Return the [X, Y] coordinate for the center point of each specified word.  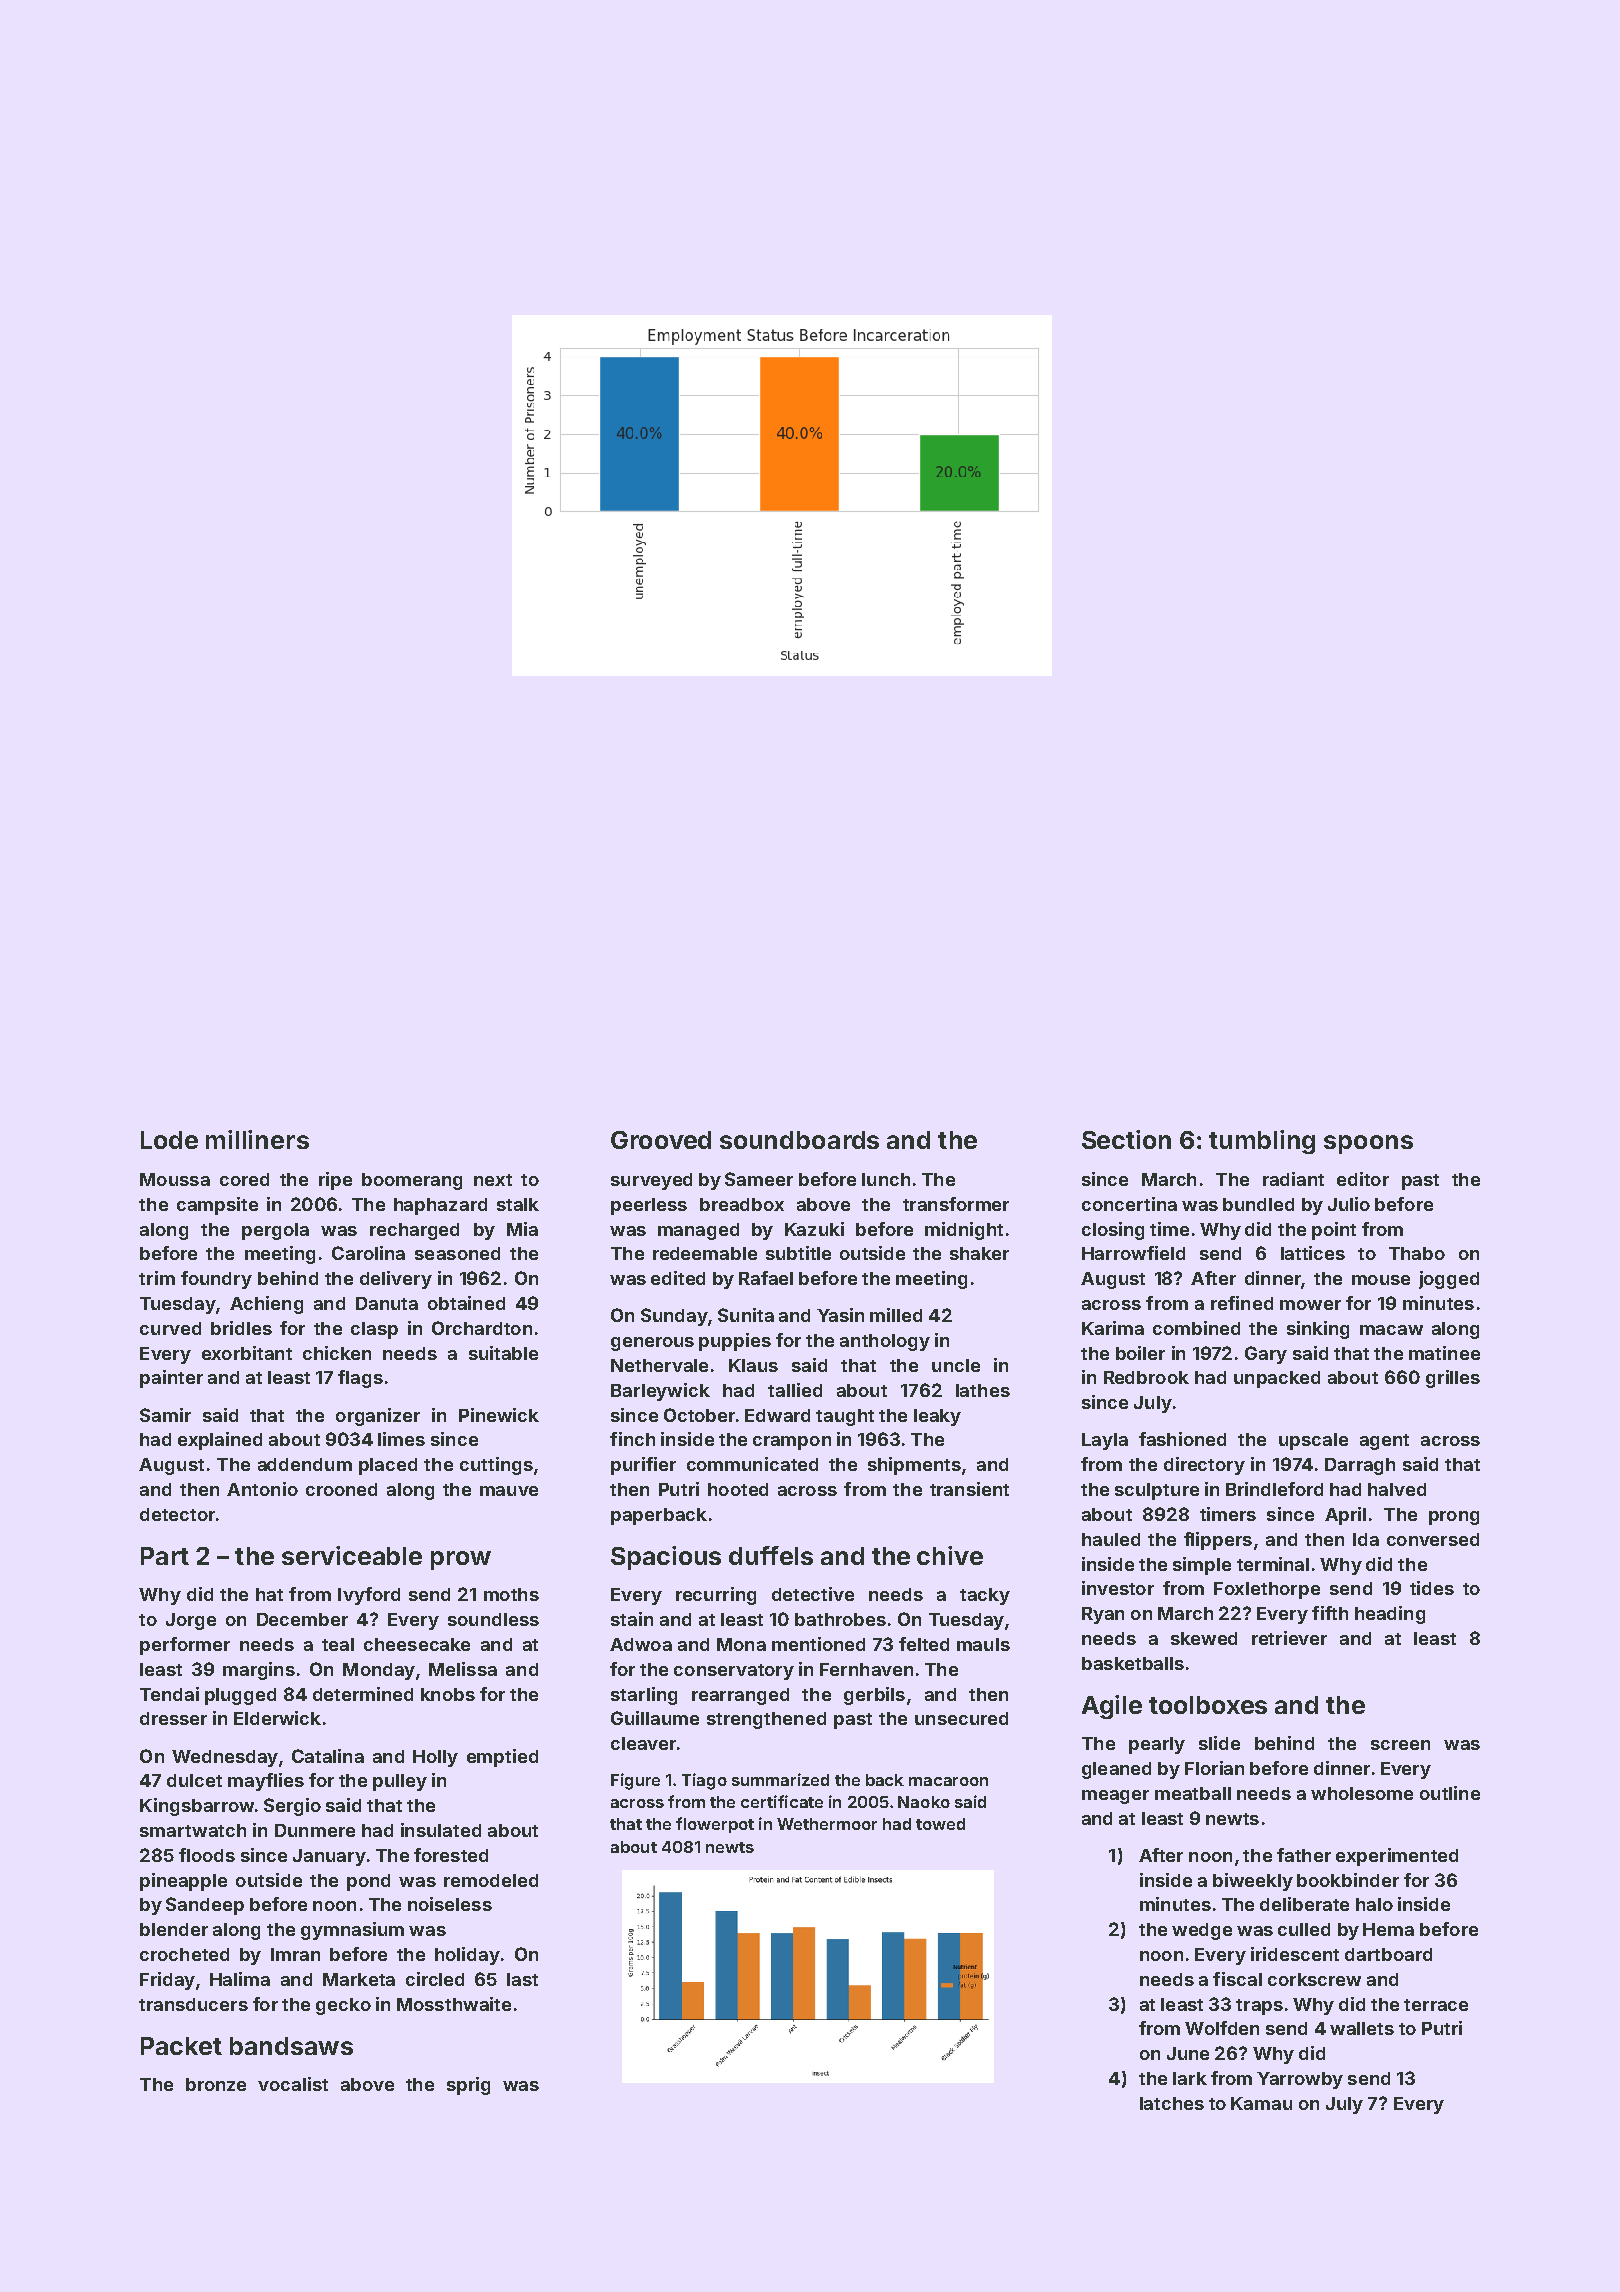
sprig [468, 2086]
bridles [241, 1328]
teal [338, 1644]
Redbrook [1146, 1377]
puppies [735, 1342]
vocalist [293, 2084]
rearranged [740, 1696]
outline [1450, 1793]
